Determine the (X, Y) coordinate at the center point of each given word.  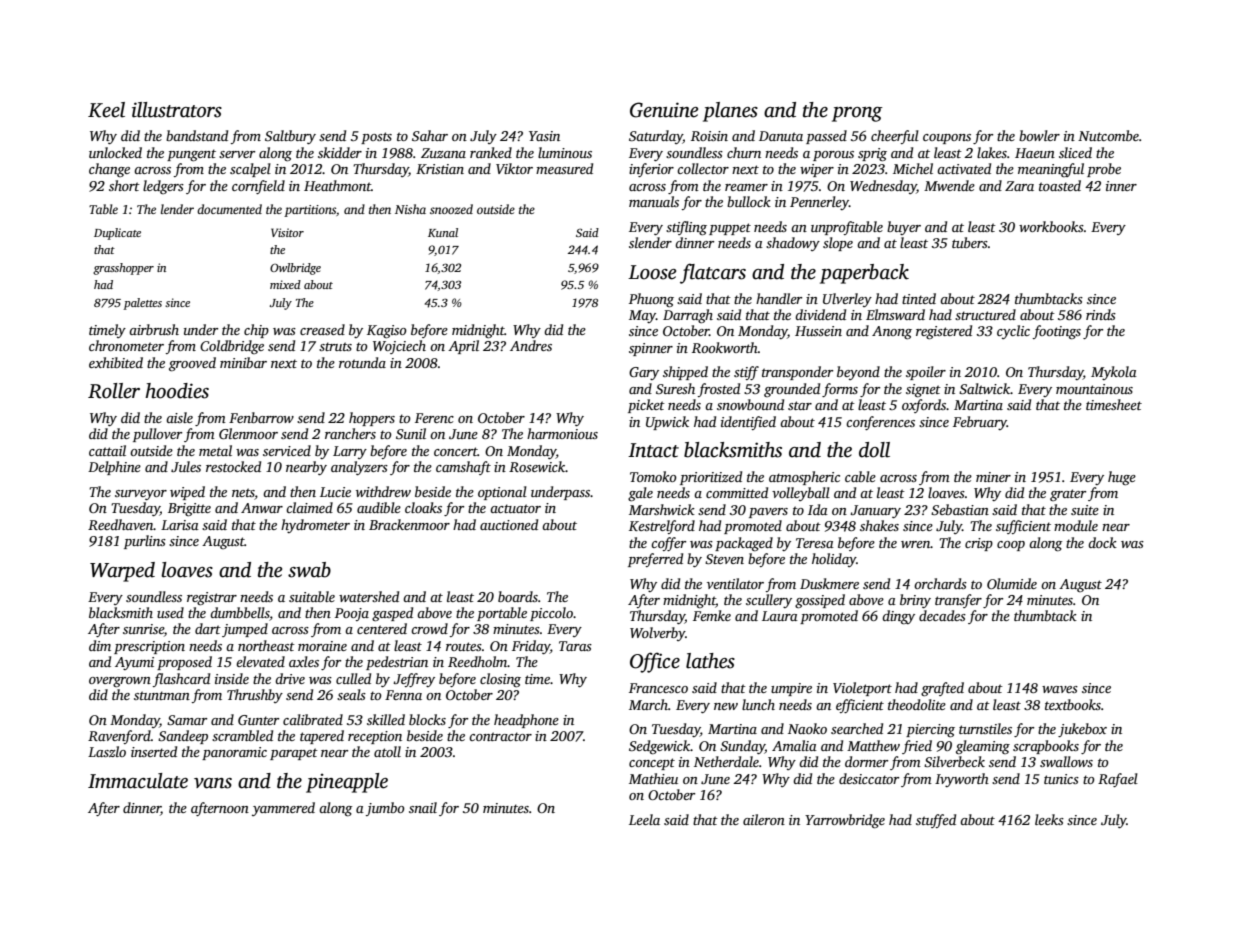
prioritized (711, 478)
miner (993, 477)
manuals (654, 201)
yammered (283, 809)
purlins (145, 542)
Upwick (667, 423)
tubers (970, 242)
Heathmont (337, 185)
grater (1068, 495)
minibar (243, 362)
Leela (644, 819)
